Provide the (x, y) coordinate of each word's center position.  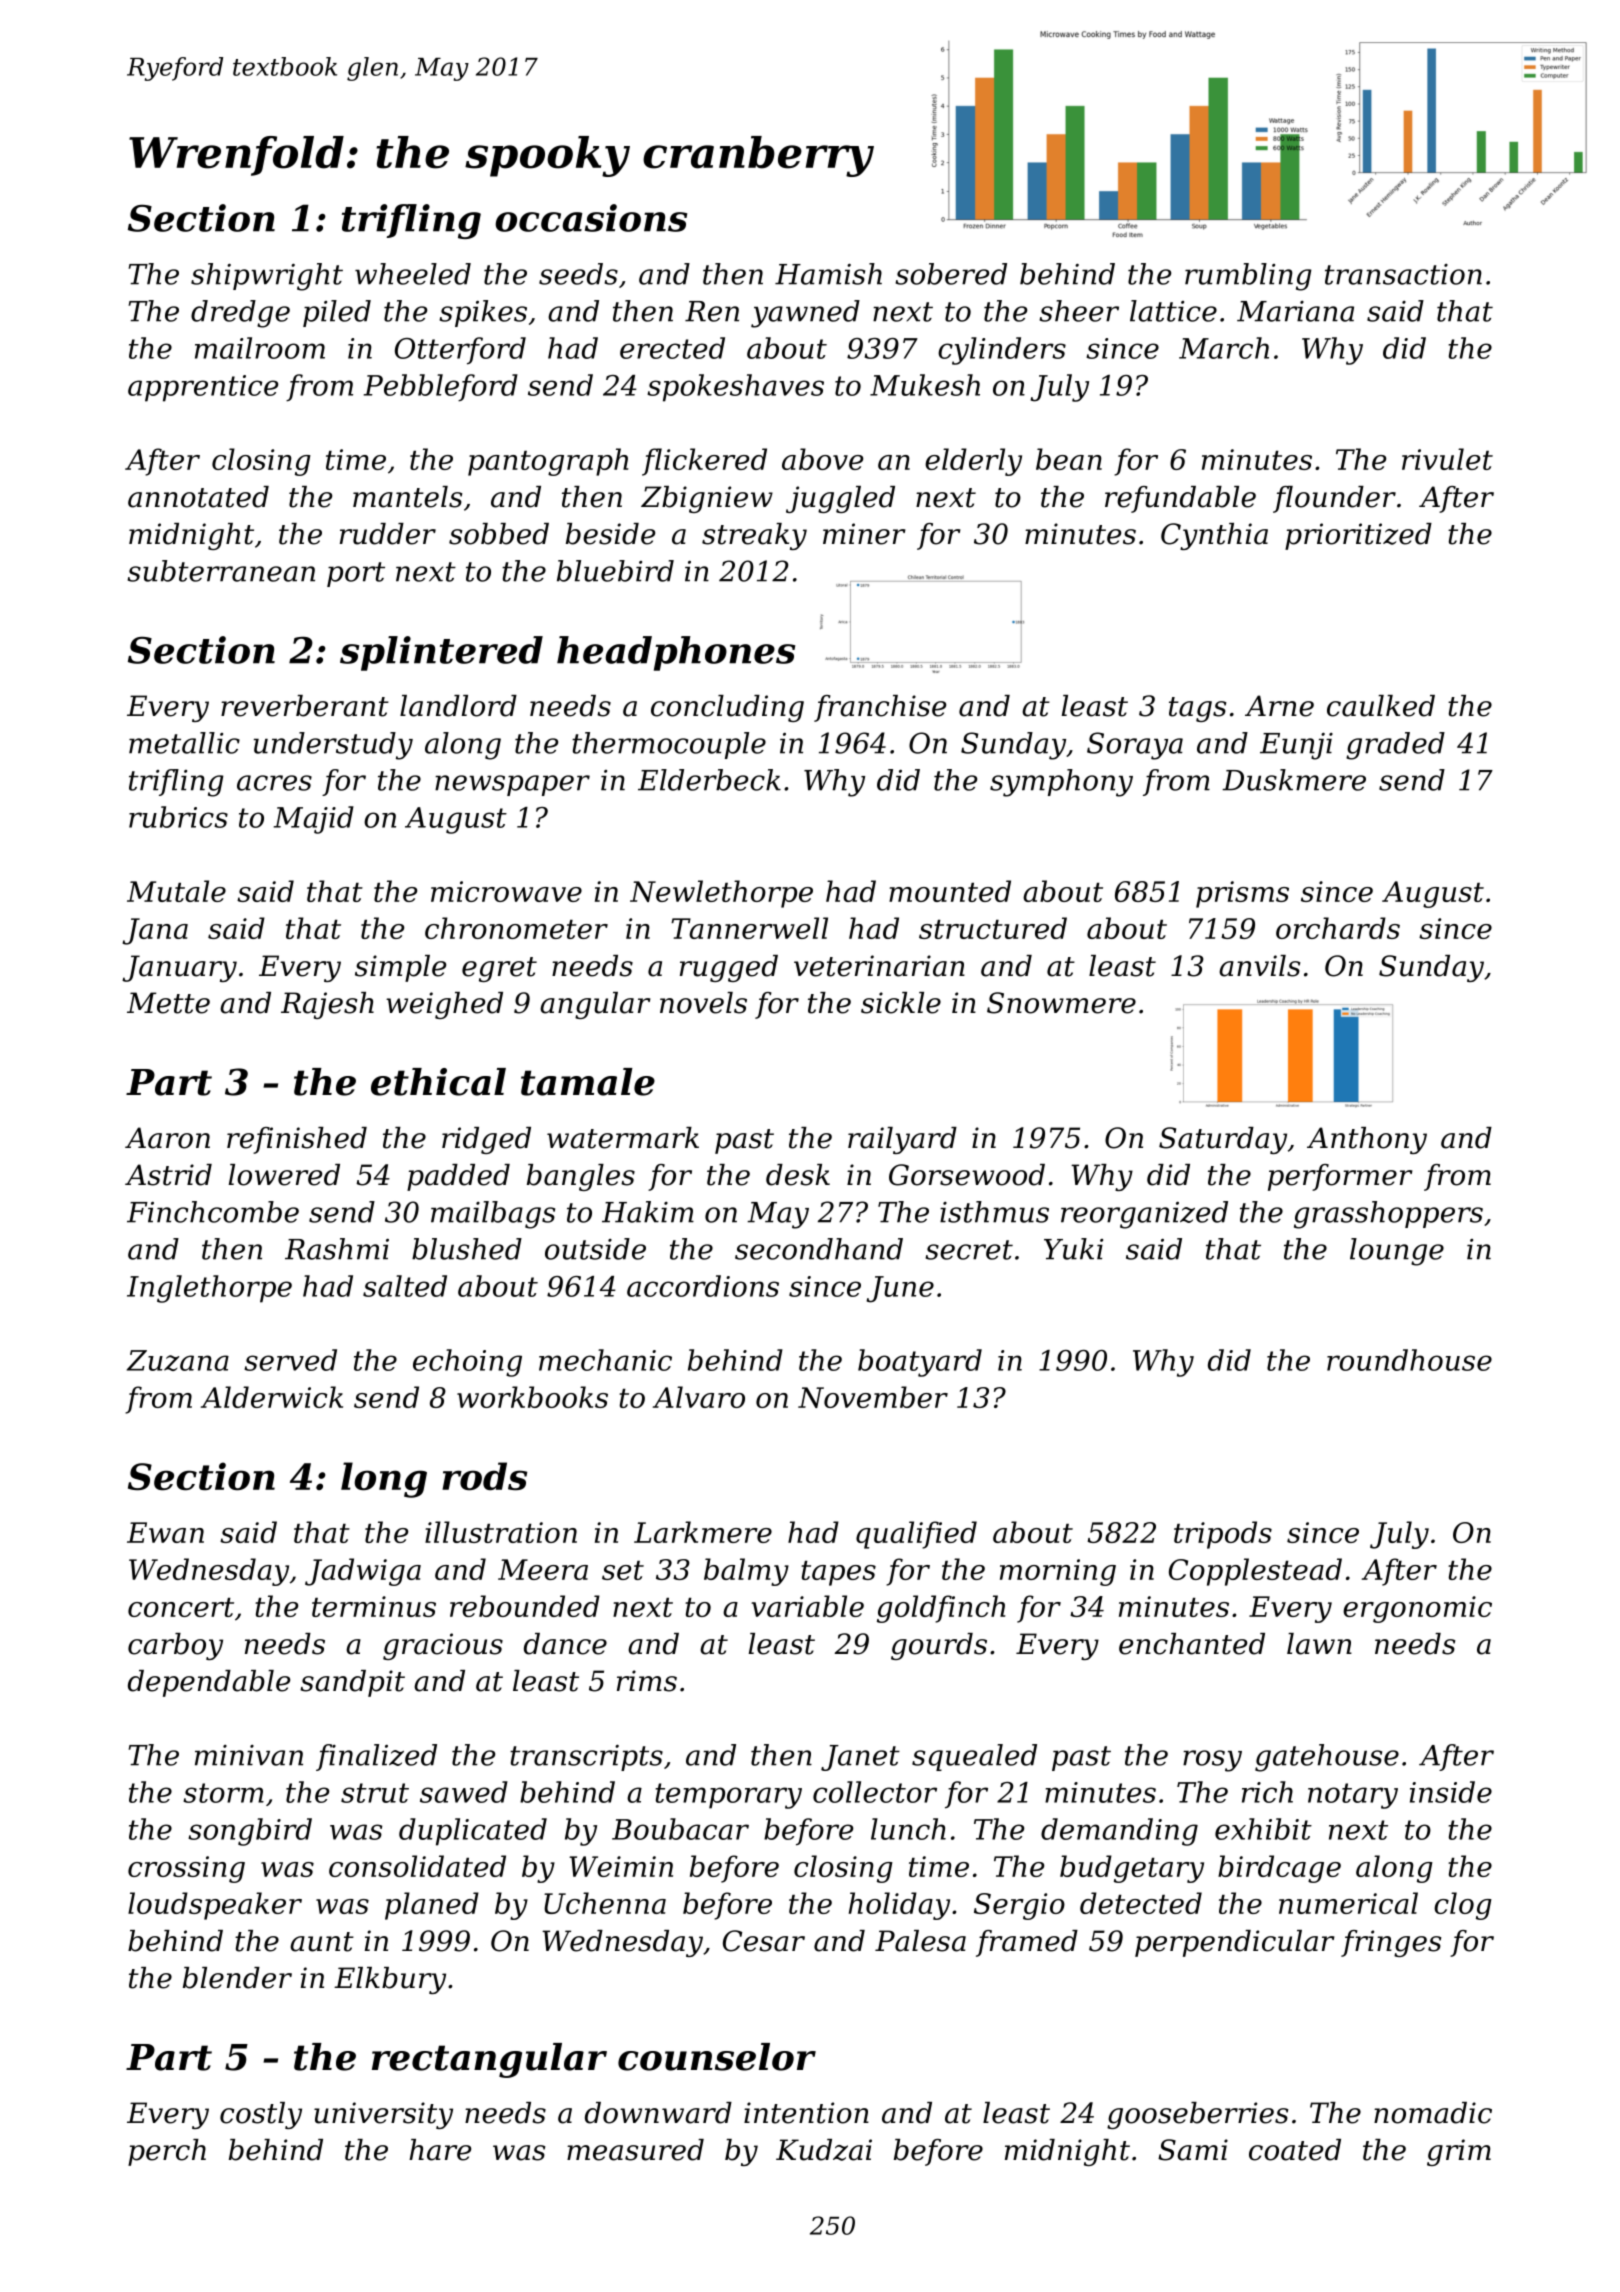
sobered (951, 274)
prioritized (1358, 536)
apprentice (203, 388)
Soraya (1135, 746)
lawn (1319, 1644)
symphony (1061, 783)
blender (237, 1978)
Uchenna (605, 1903)
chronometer (516, 928)
